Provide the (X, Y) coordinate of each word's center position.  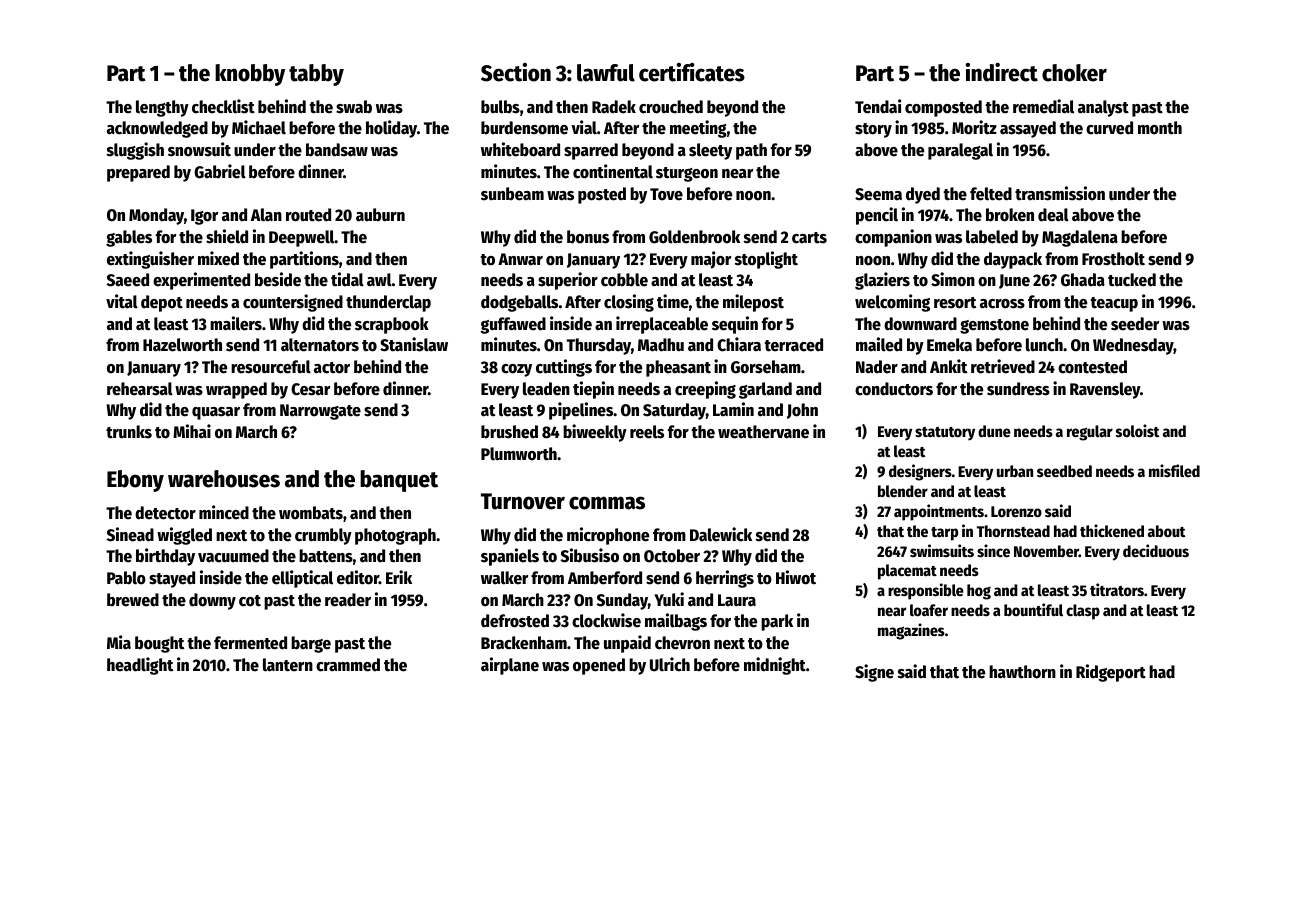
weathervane (763, 432)
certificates (692, 72)
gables (129, 238)
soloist (1137, 430)
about (1166, 531)
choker (1074, 73)
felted (991, 194)
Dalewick (721, 534)
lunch (1044, 345)
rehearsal (140, 389)
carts (809, 238)
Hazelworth (182, 345)
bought (159, 644)
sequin (735, 325)
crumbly (323, 536)
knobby (250, 75)
